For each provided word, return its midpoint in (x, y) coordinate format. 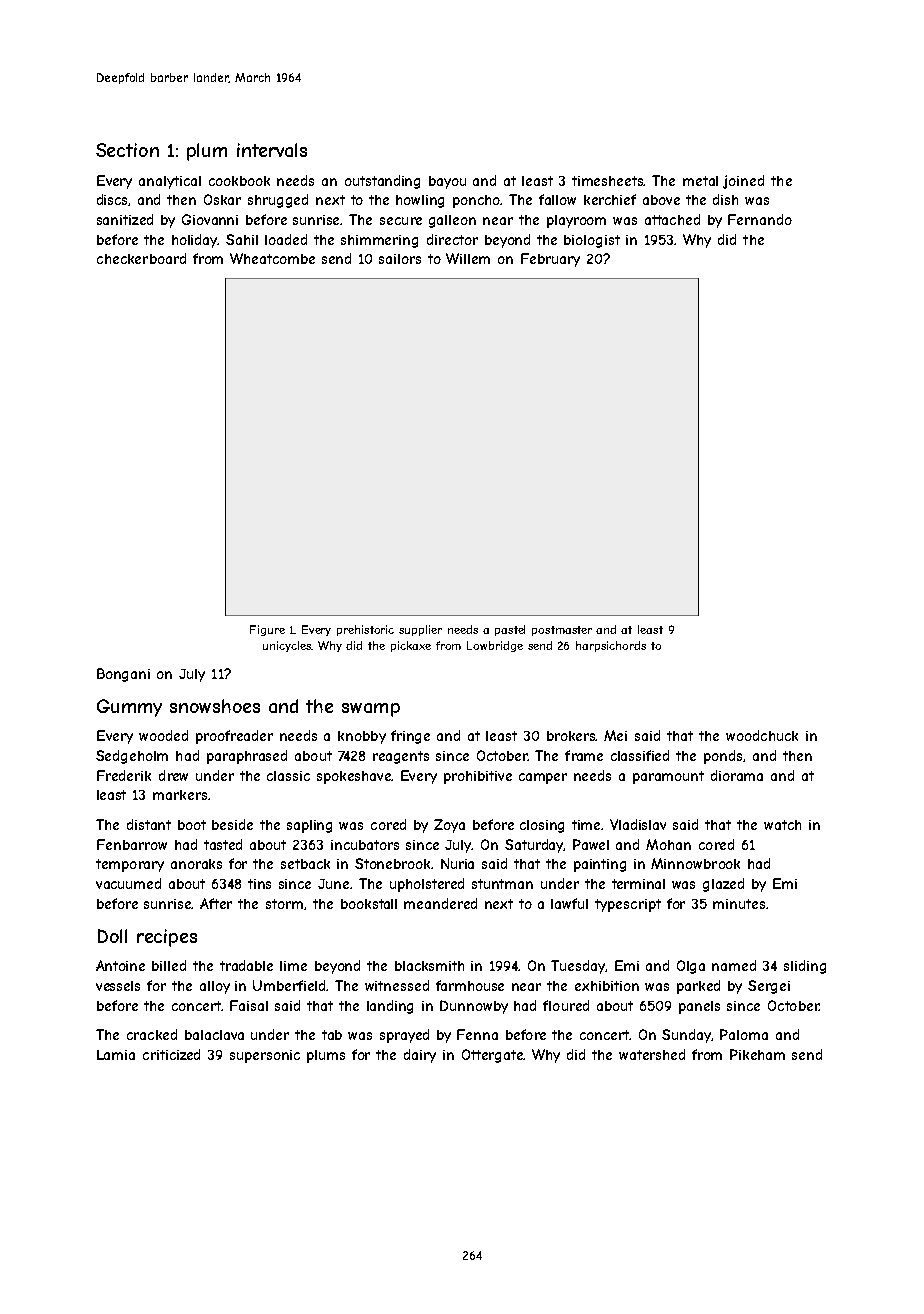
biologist (592, 241)
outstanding (382, 182)
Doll (112, 936)
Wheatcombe (272, 258)
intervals (272, 150)
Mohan (668, 844)
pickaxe (411, 646)
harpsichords (611, 646)
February (550, 260)
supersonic (265, 1056)
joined (743, 182)
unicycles (287, 646)
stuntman (502, 884)
